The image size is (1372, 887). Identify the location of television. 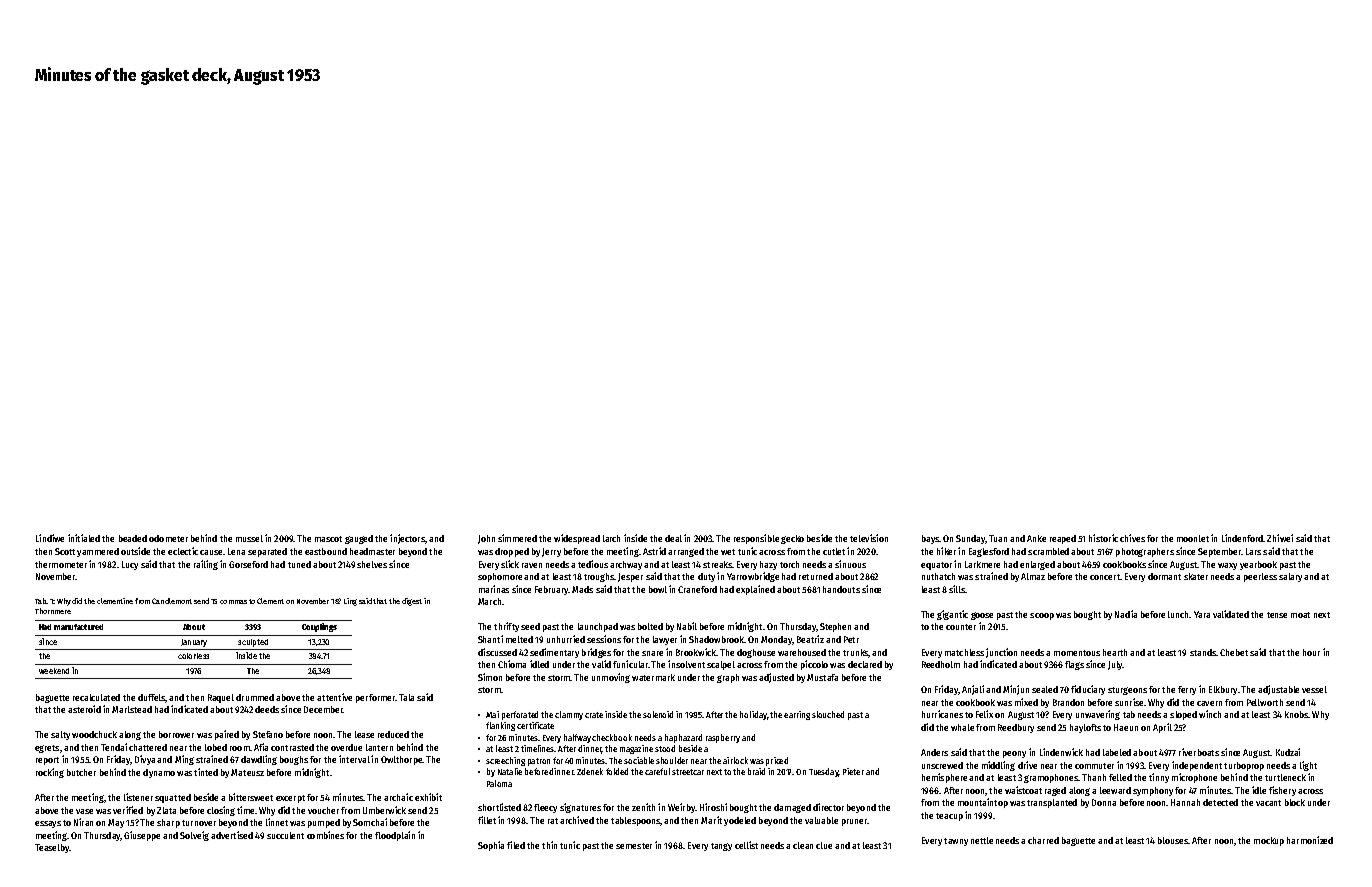
(869, 538).
